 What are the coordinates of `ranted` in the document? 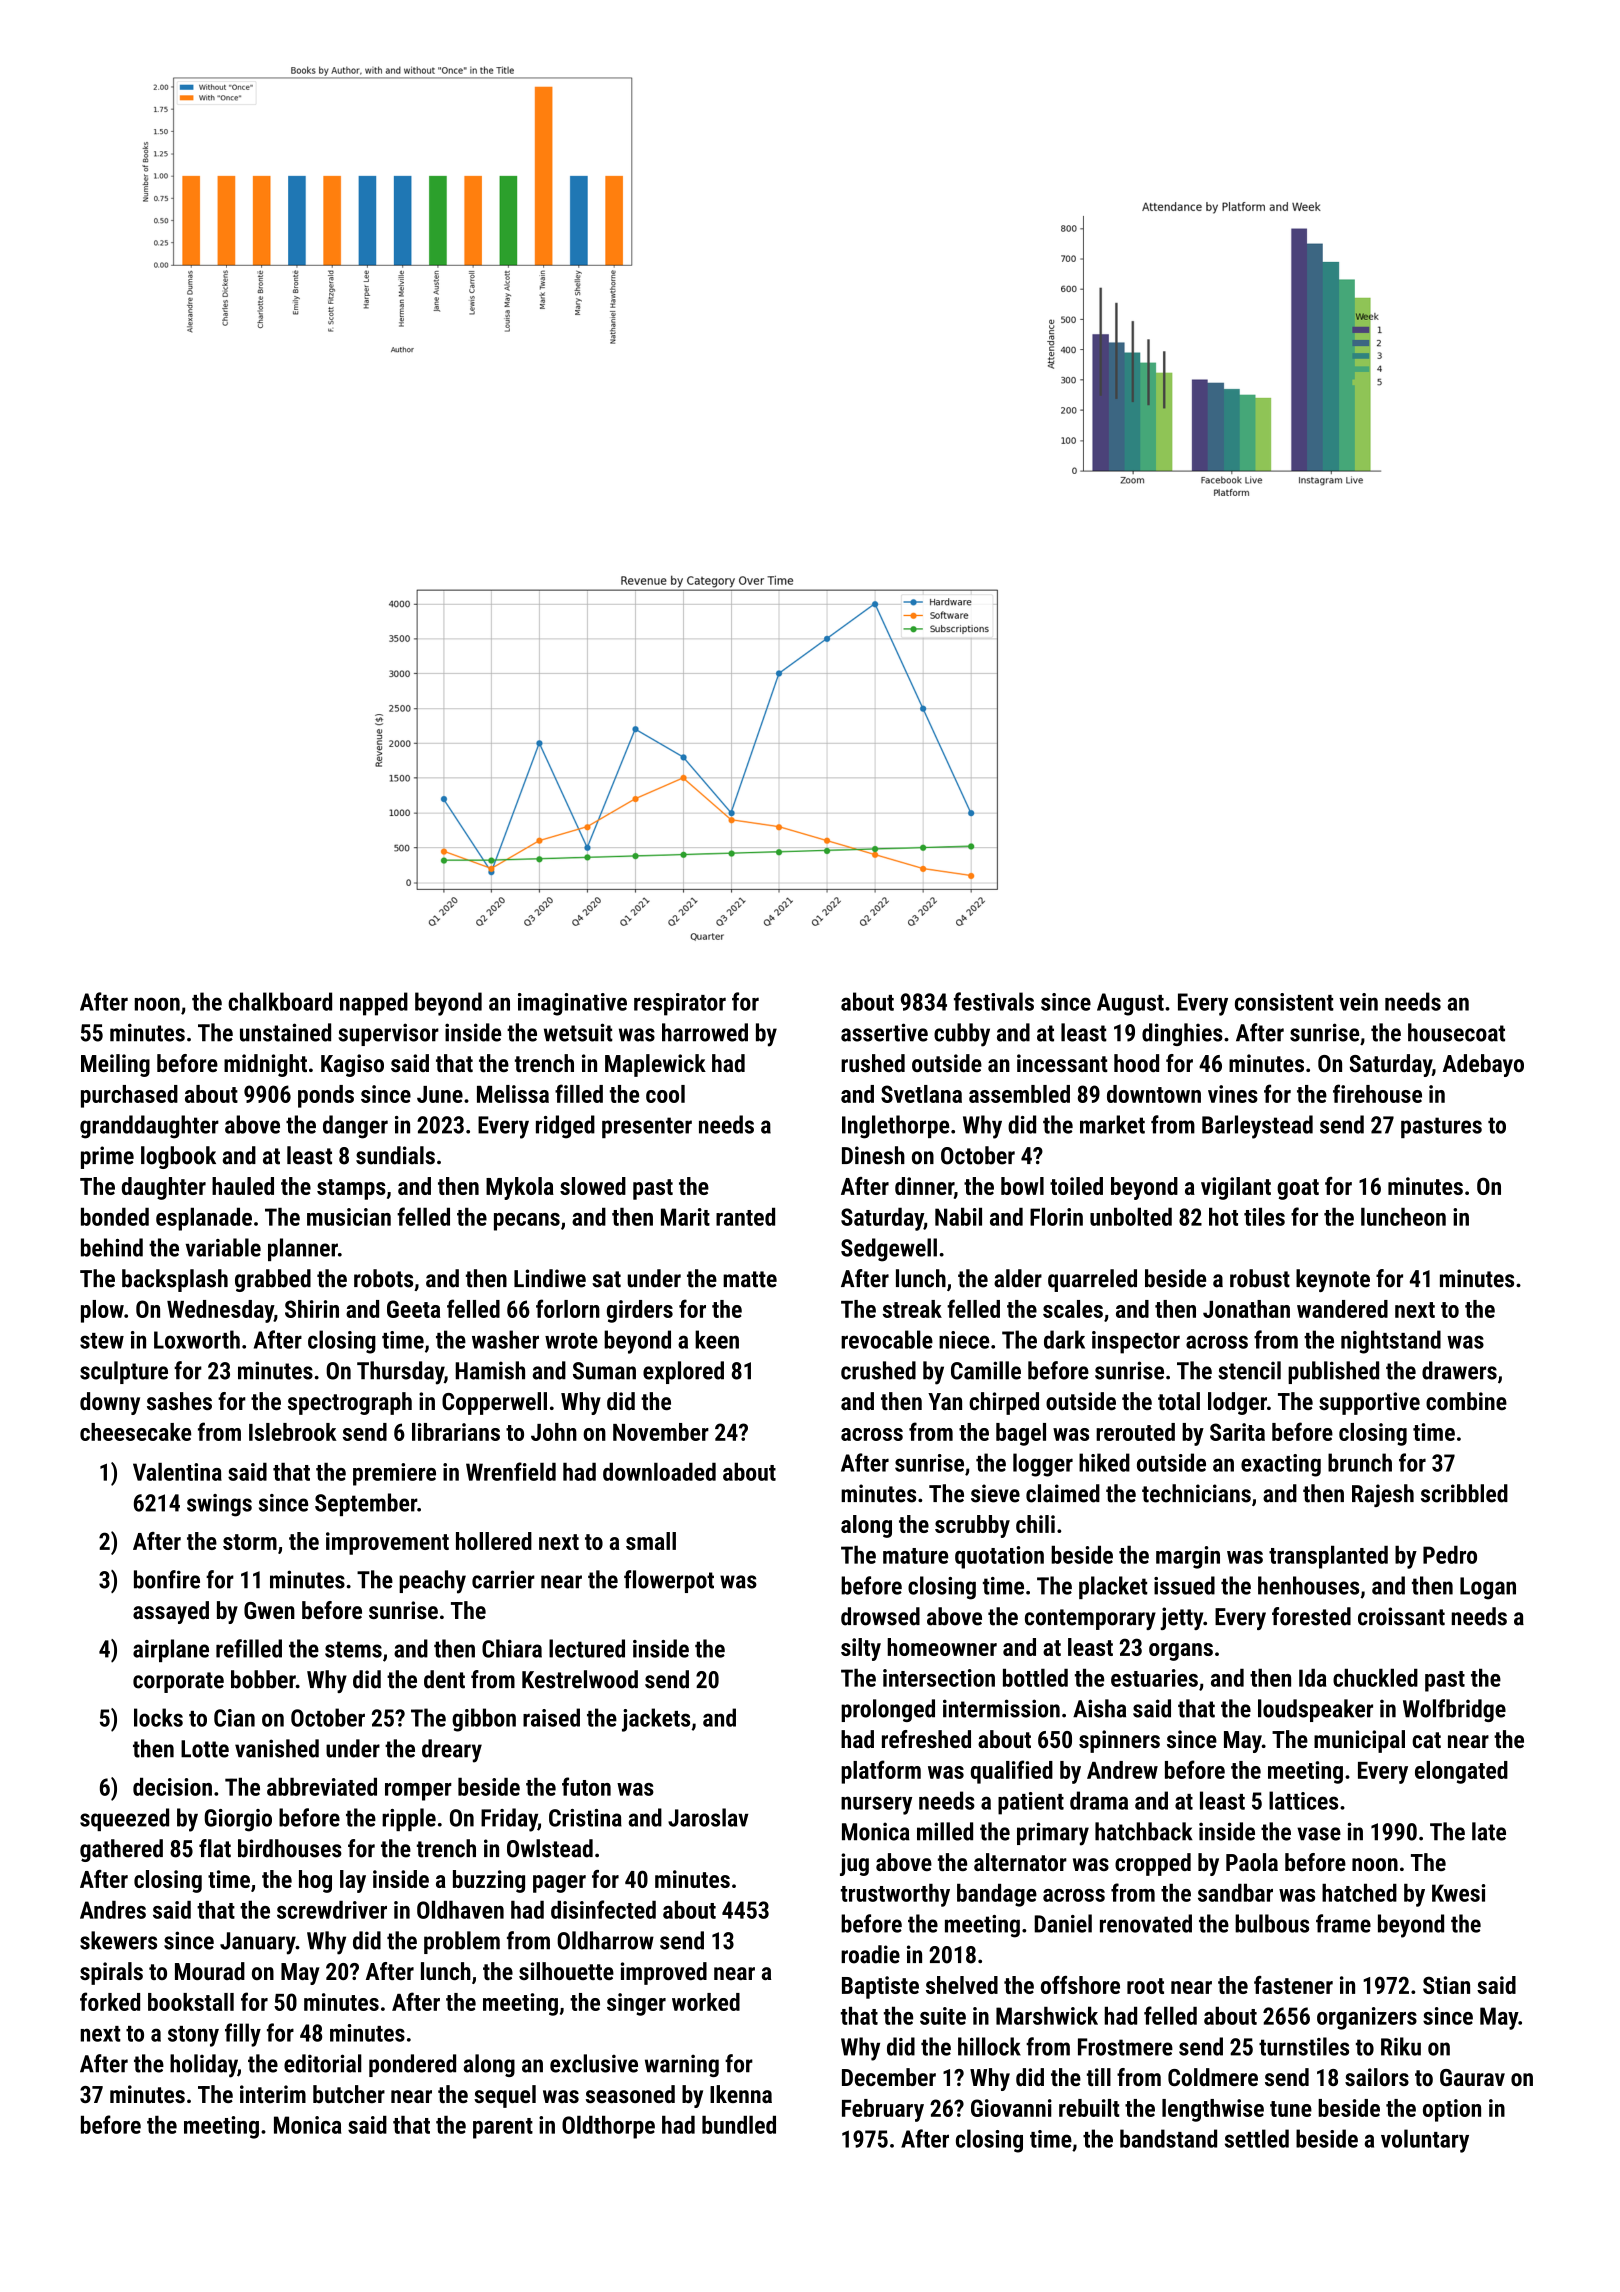 It's located at (745, 1217).
